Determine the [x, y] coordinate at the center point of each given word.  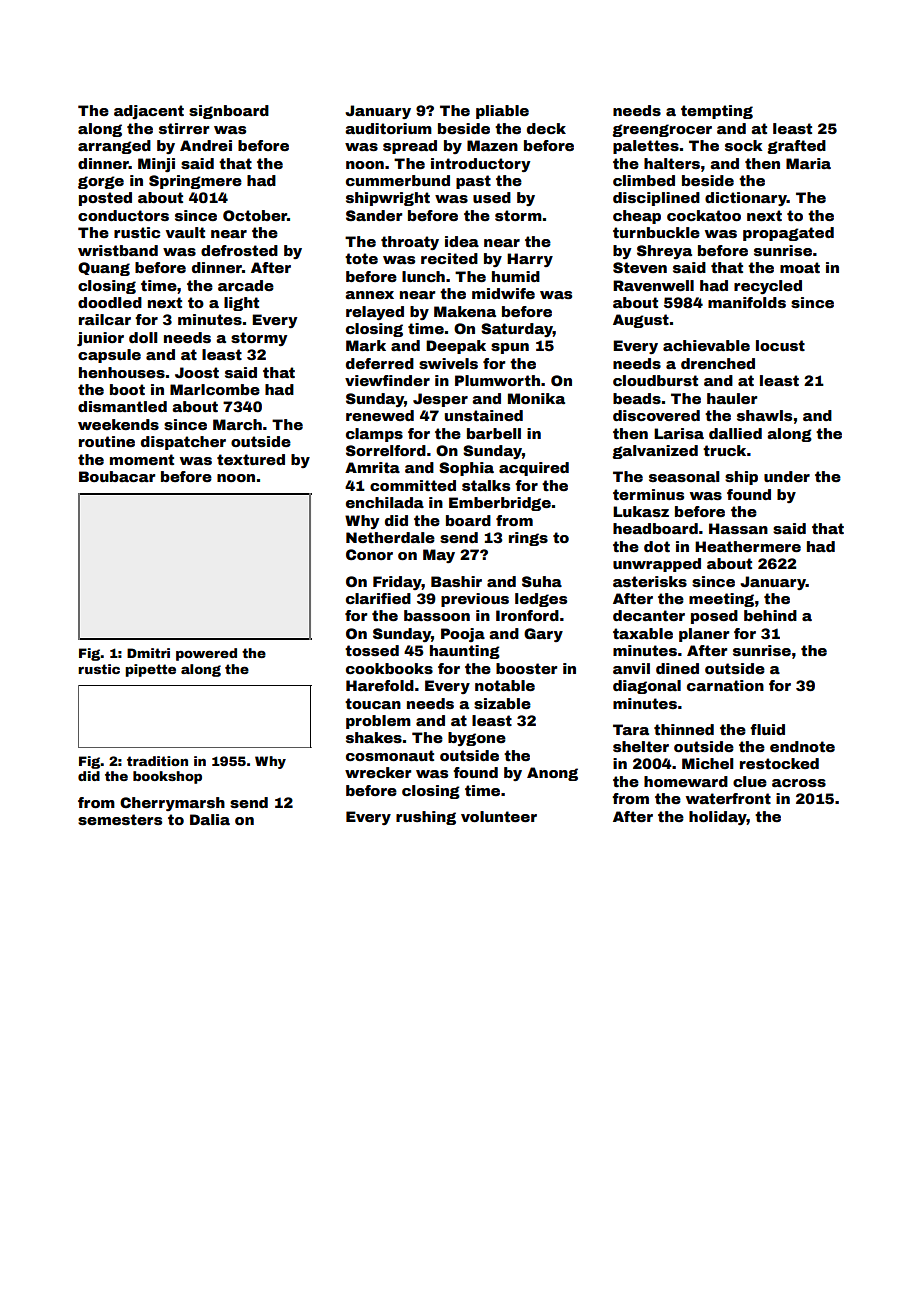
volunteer [499, 816]
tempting [717, 112]
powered [206, 654]
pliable [502, 112]
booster [526, 668]
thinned [684, 729]
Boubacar [117, 476]
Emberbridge [500, 504]
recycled [768, 287]
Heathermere [748, 546]
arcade [246, 285]
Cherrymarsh [172, 804]
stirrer [184, 128]
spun [510, 348]
